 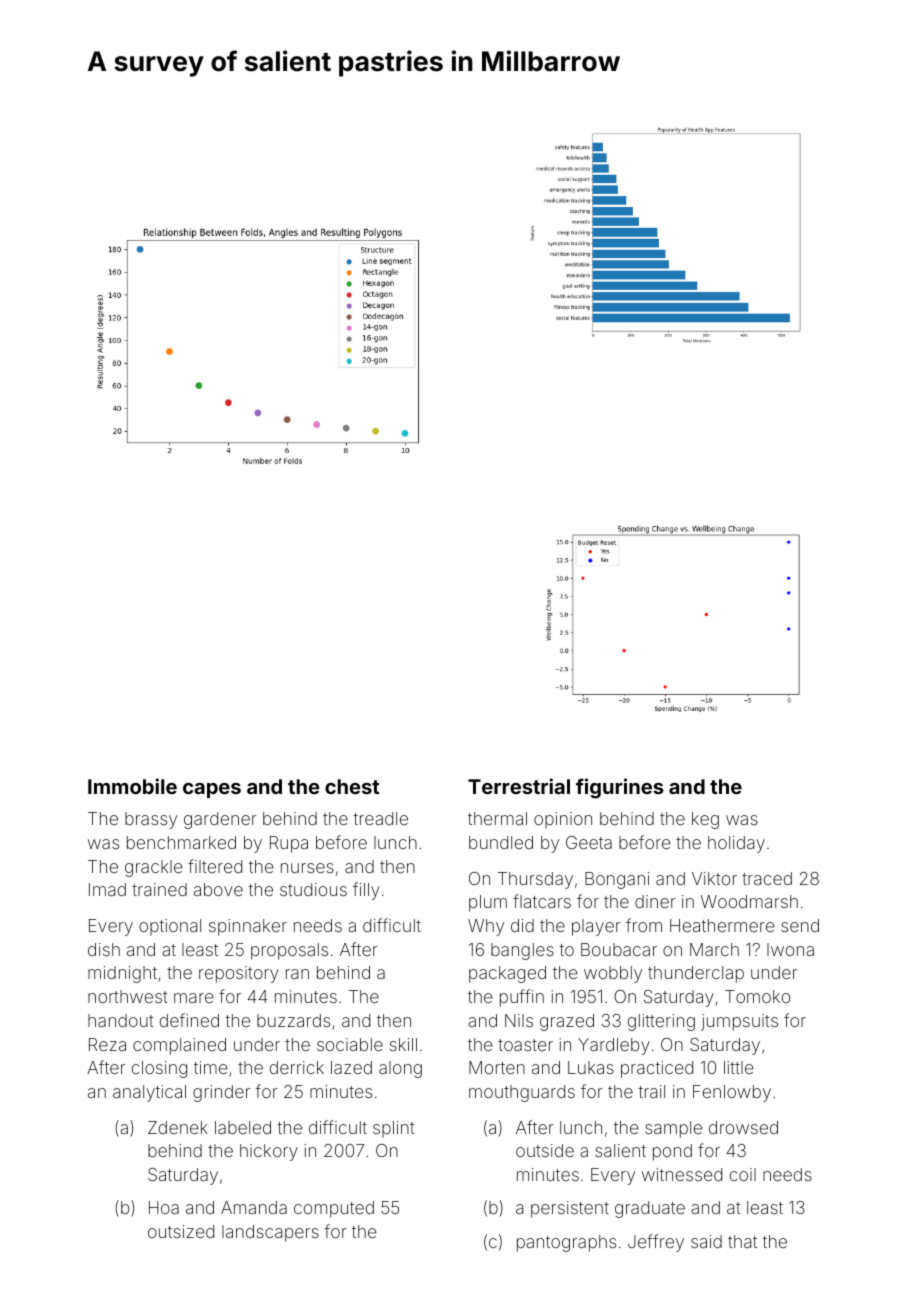 What do you see at coordinates (566, 1243) in the screenshot?
I see `pantographs` at bounding box center [566, 1243].
